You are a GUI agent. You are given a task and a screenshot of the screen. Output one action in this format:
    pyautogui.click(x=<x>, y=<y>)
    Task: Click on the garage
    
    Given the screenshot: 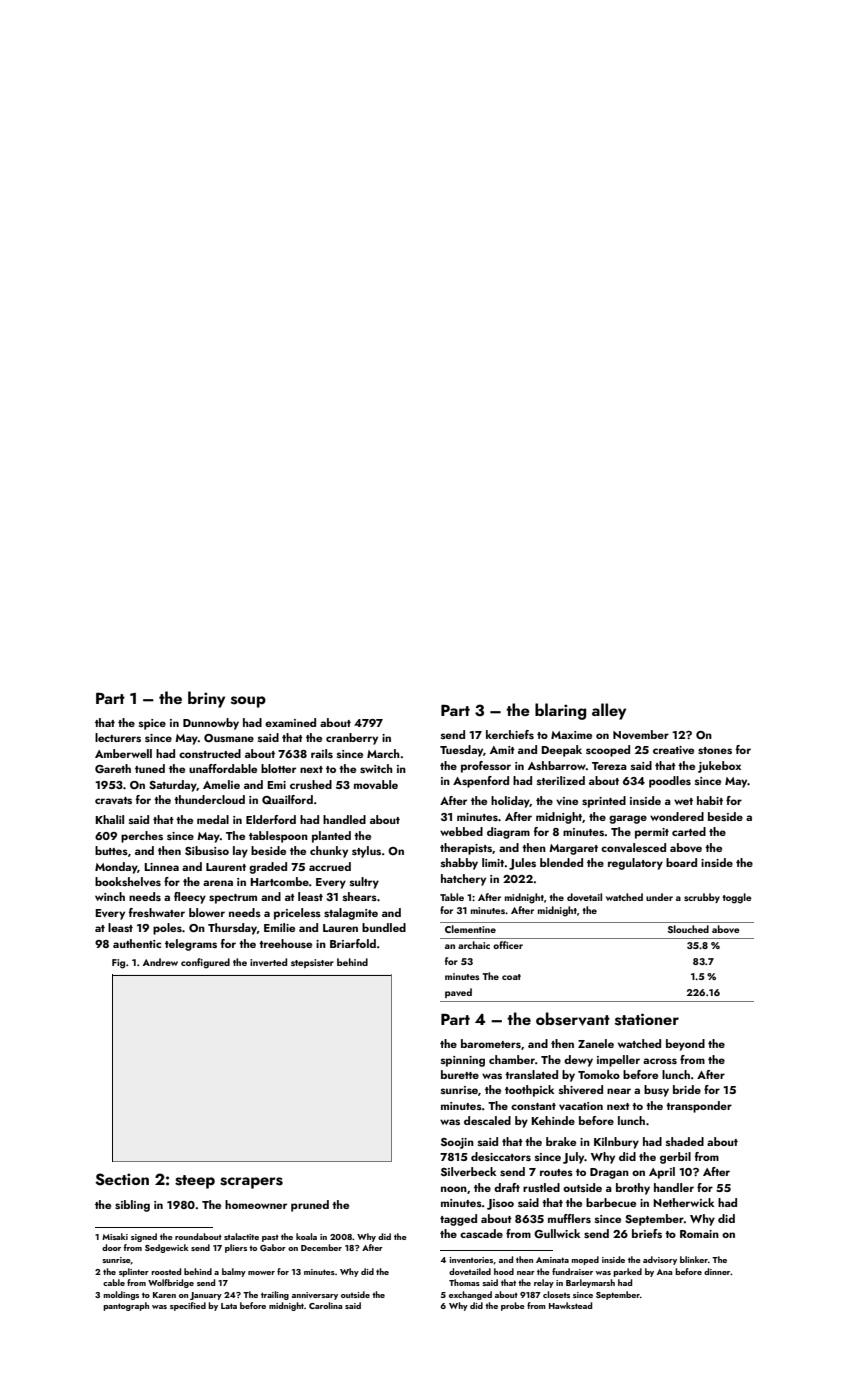 What is the action you would take?
    pyautogui.click(x=628, y=819)
